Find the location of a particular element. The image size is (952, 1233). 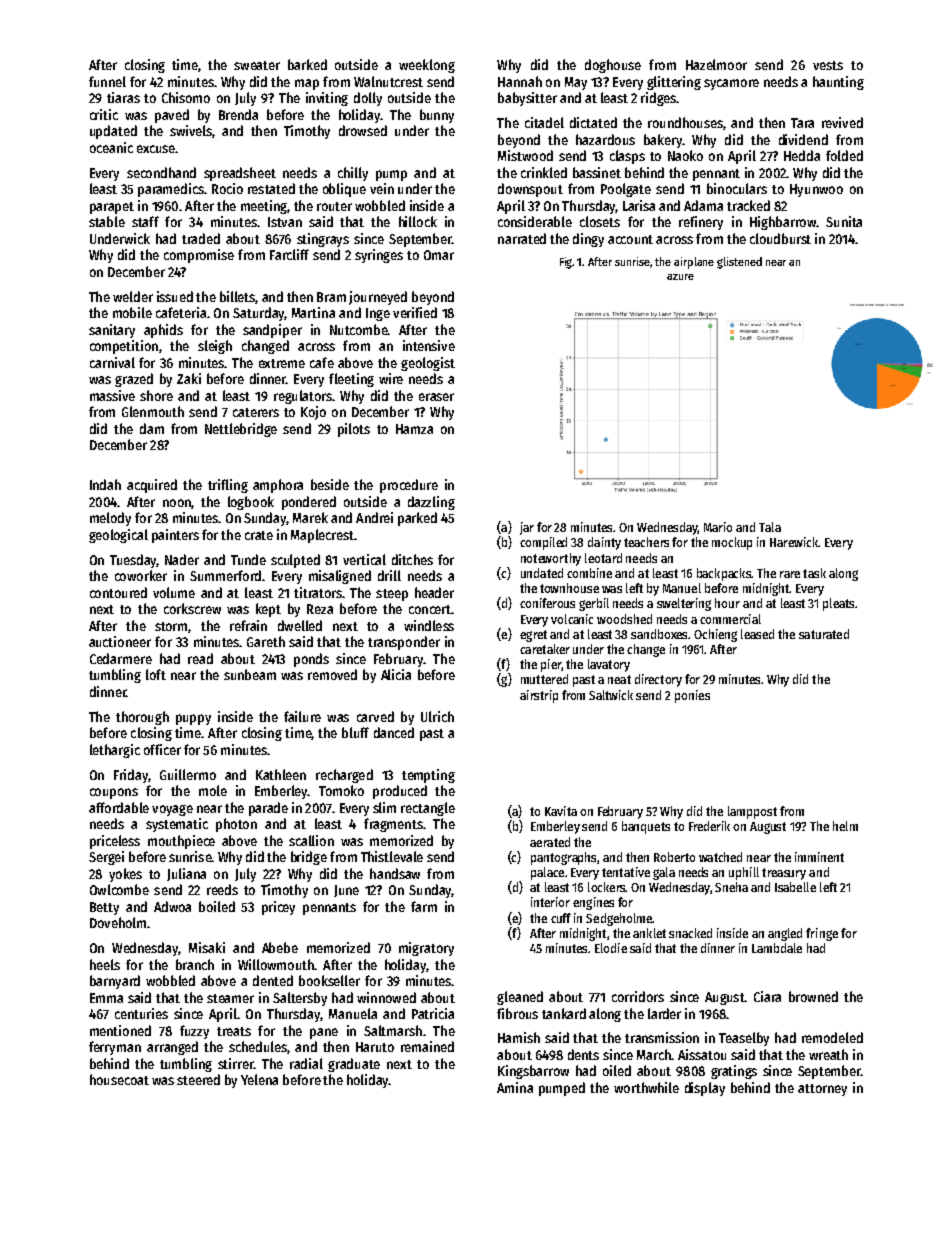

housecoat is located at coordinates (119, 1079).
